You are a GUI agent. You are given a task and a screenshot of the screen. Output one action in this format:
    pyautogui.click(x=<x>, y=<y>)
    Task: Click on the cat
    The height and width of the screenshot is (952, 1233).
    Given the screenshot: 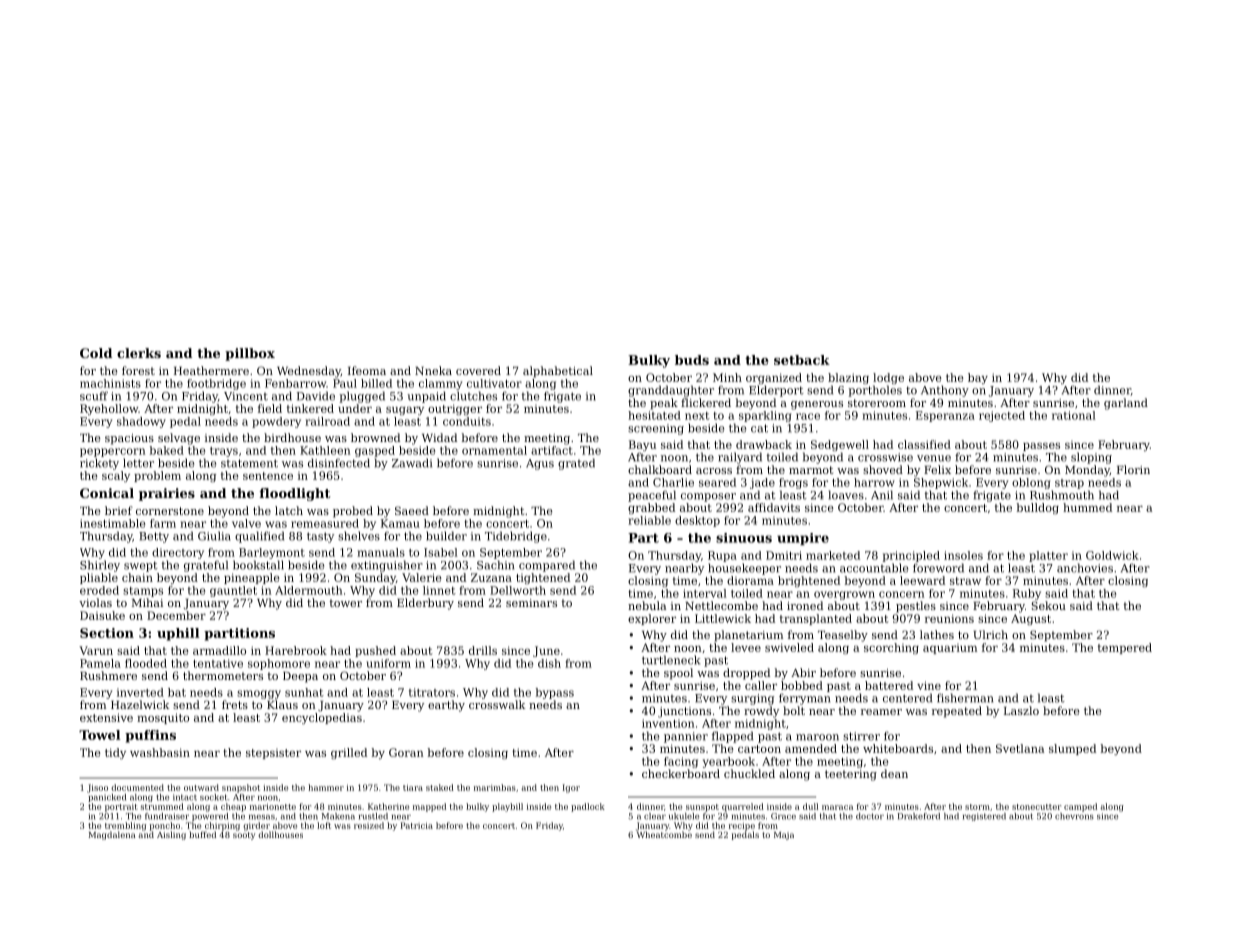 What is the action you would take?
    pyautogui.click(x=759, y=428)
